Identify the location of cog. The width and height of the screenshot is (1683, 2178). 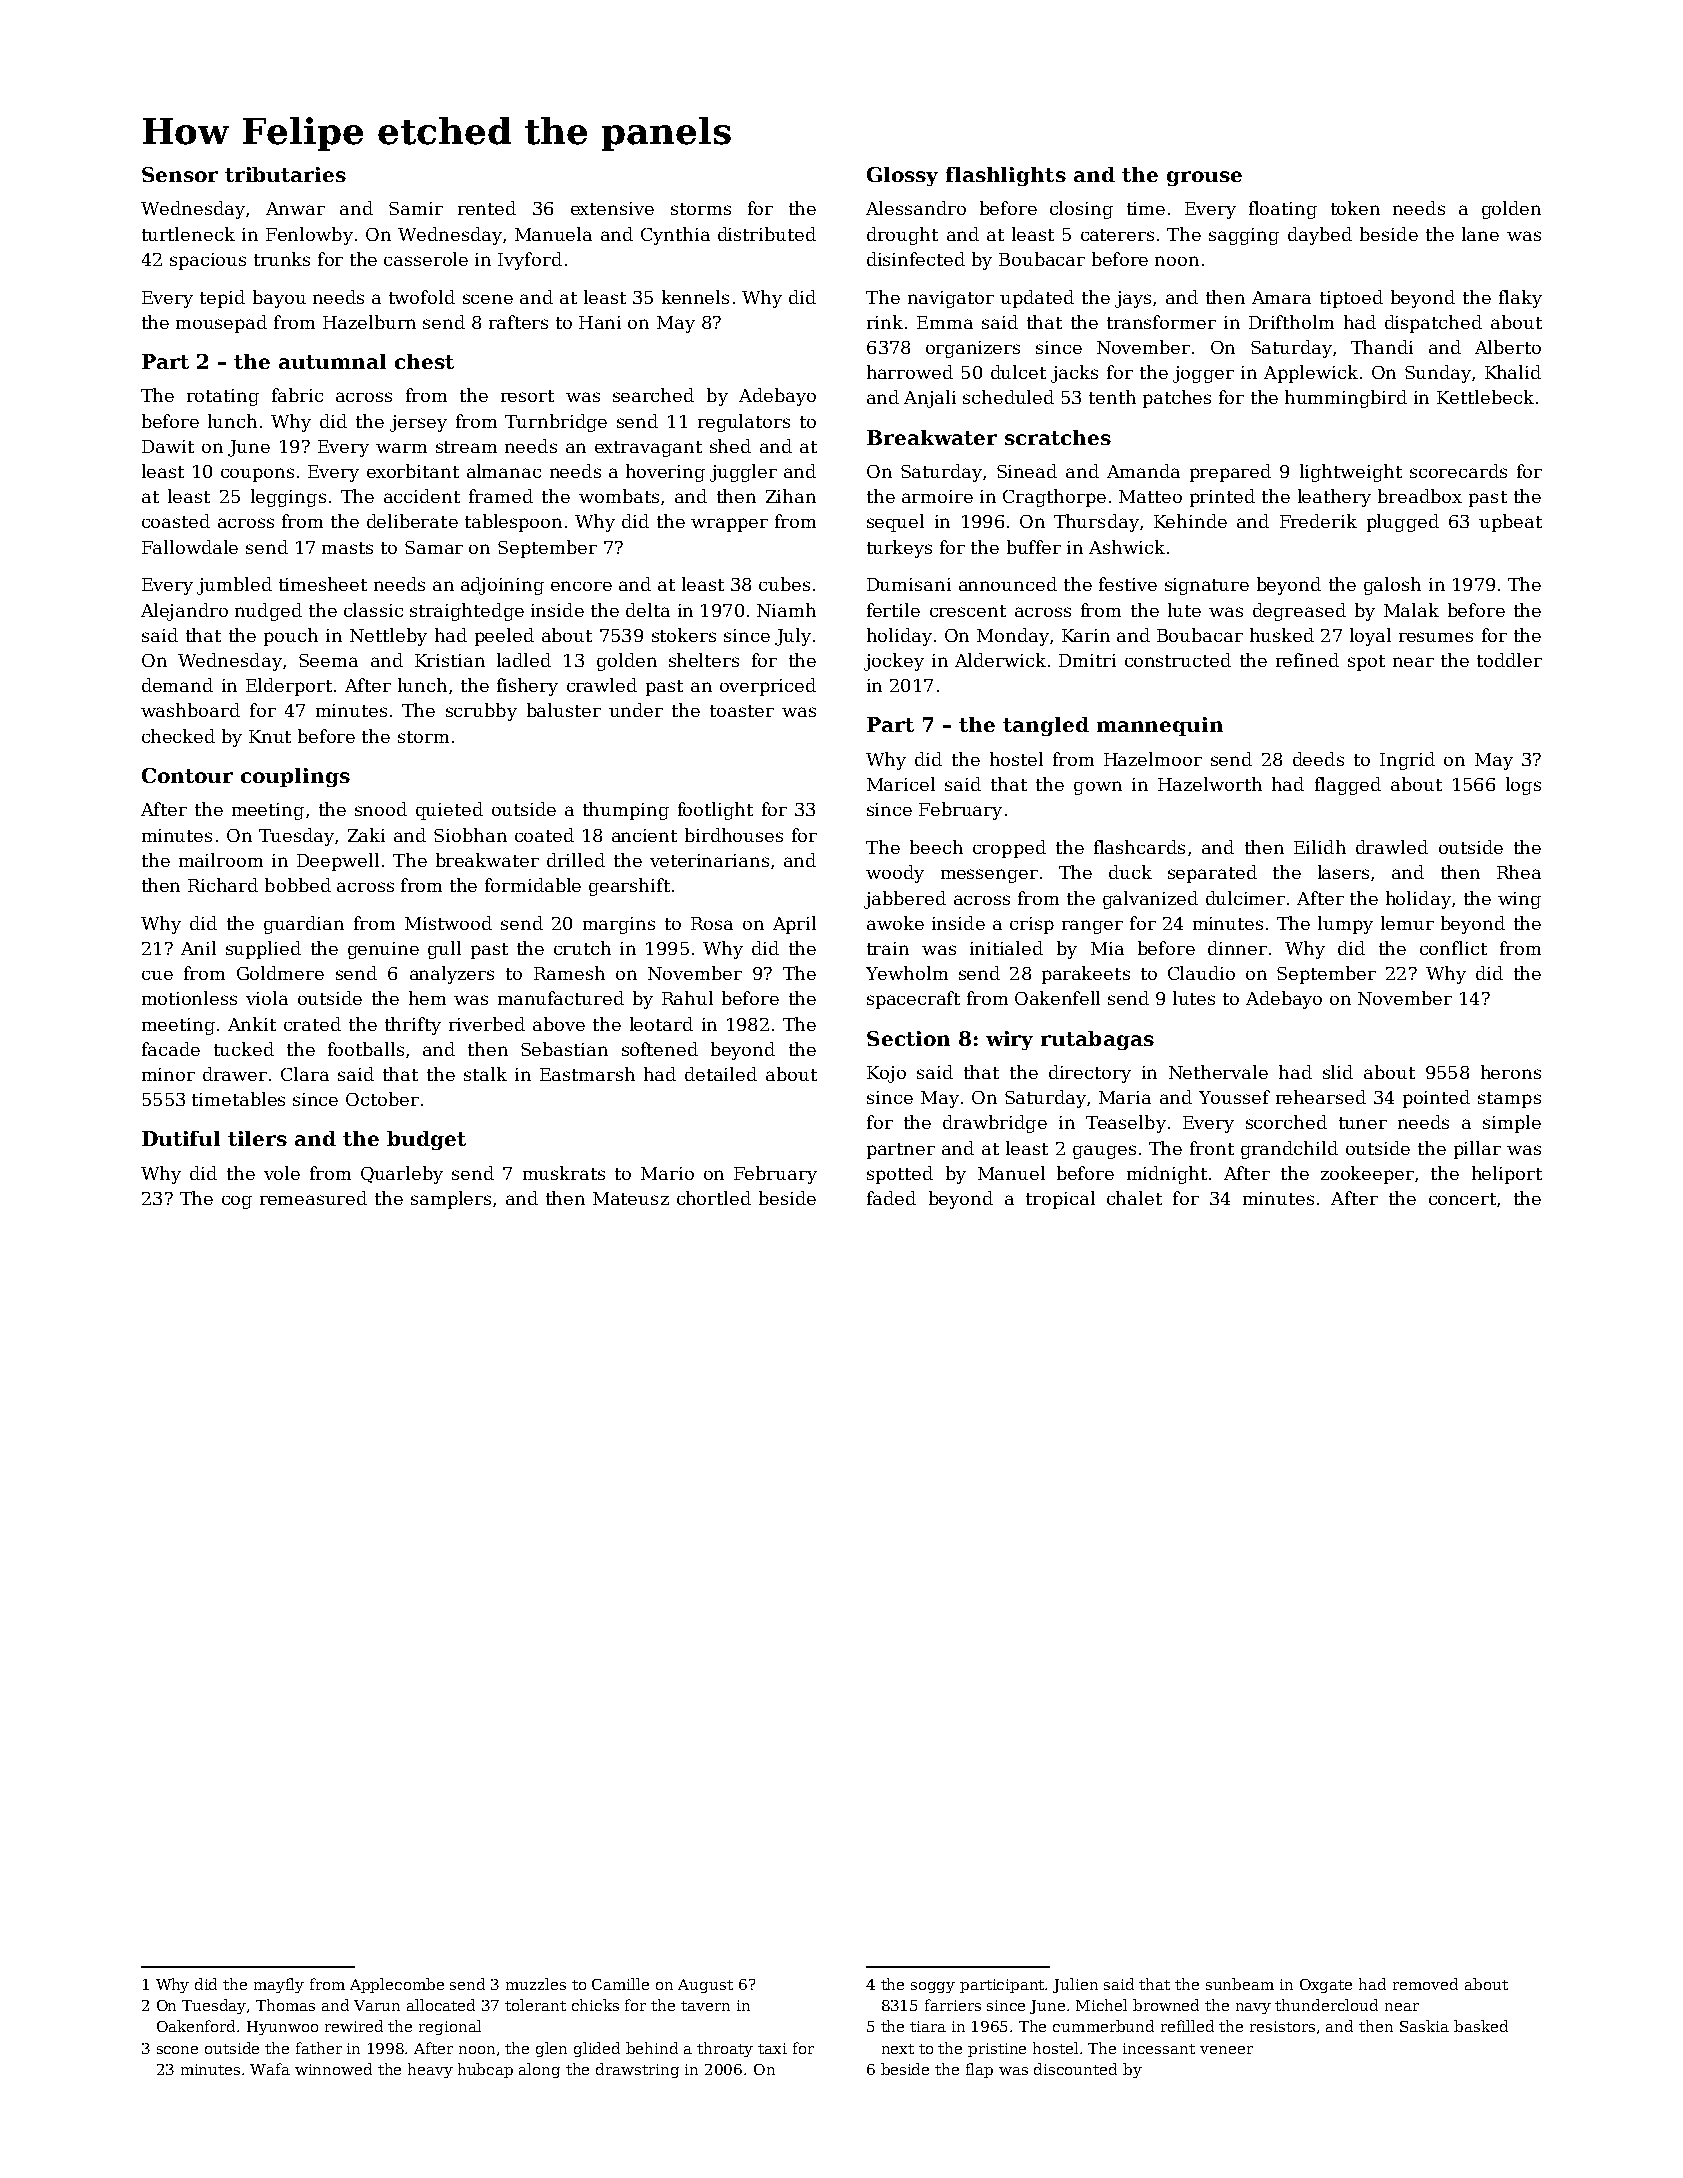
(237, 1202).
